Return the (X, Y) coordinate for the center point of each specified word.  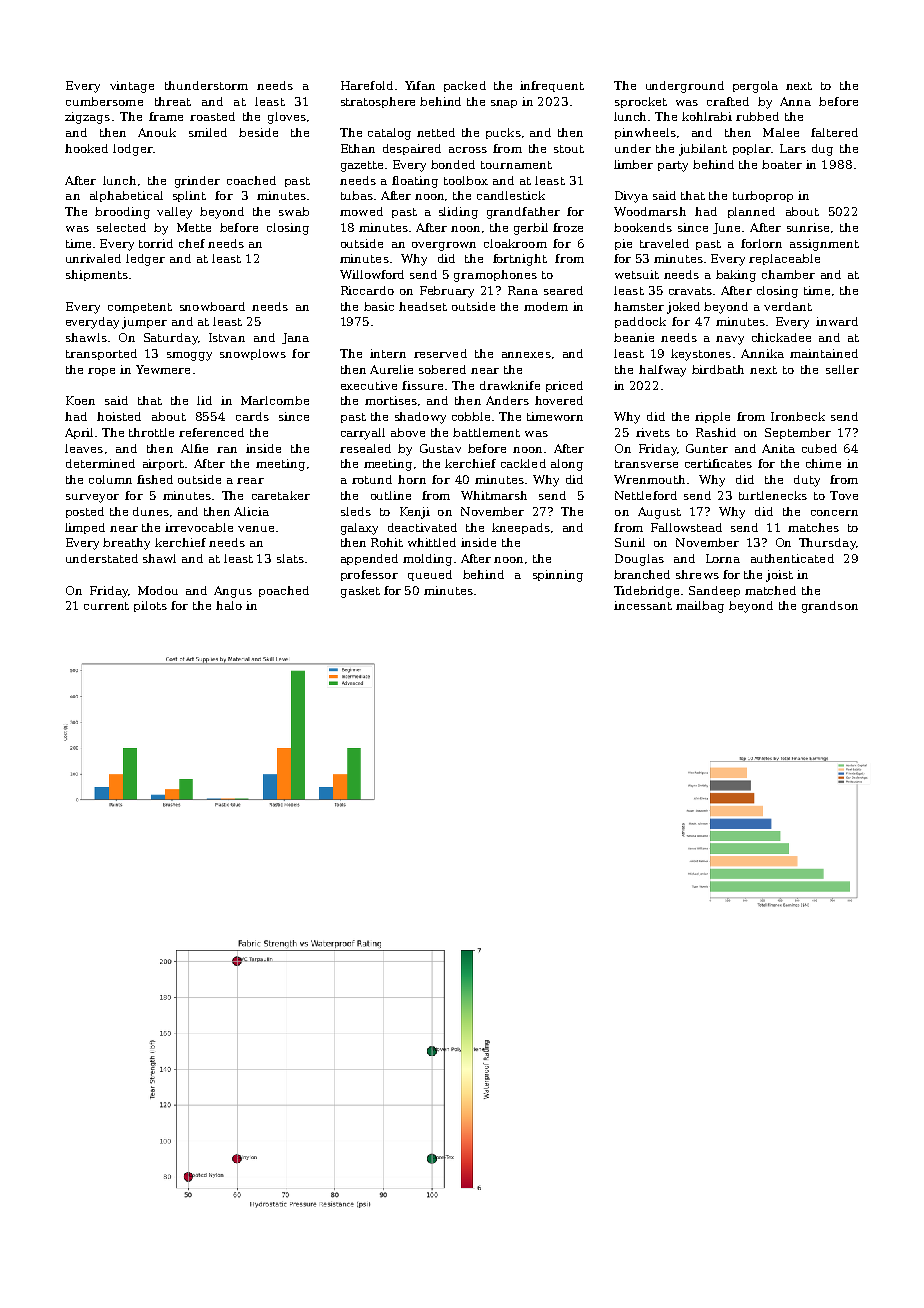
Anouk (157, 132)
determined (100, 463)
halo (229, 605)
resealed (365, 448)
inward (837, 321)
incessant (643, 605)
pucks (503, 133)
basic (379, 306)
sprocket (641, 102)
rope (101, 372)
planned (751, 212)
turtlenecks (773, 495)
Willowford (372, 274)
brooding (122, 213)
